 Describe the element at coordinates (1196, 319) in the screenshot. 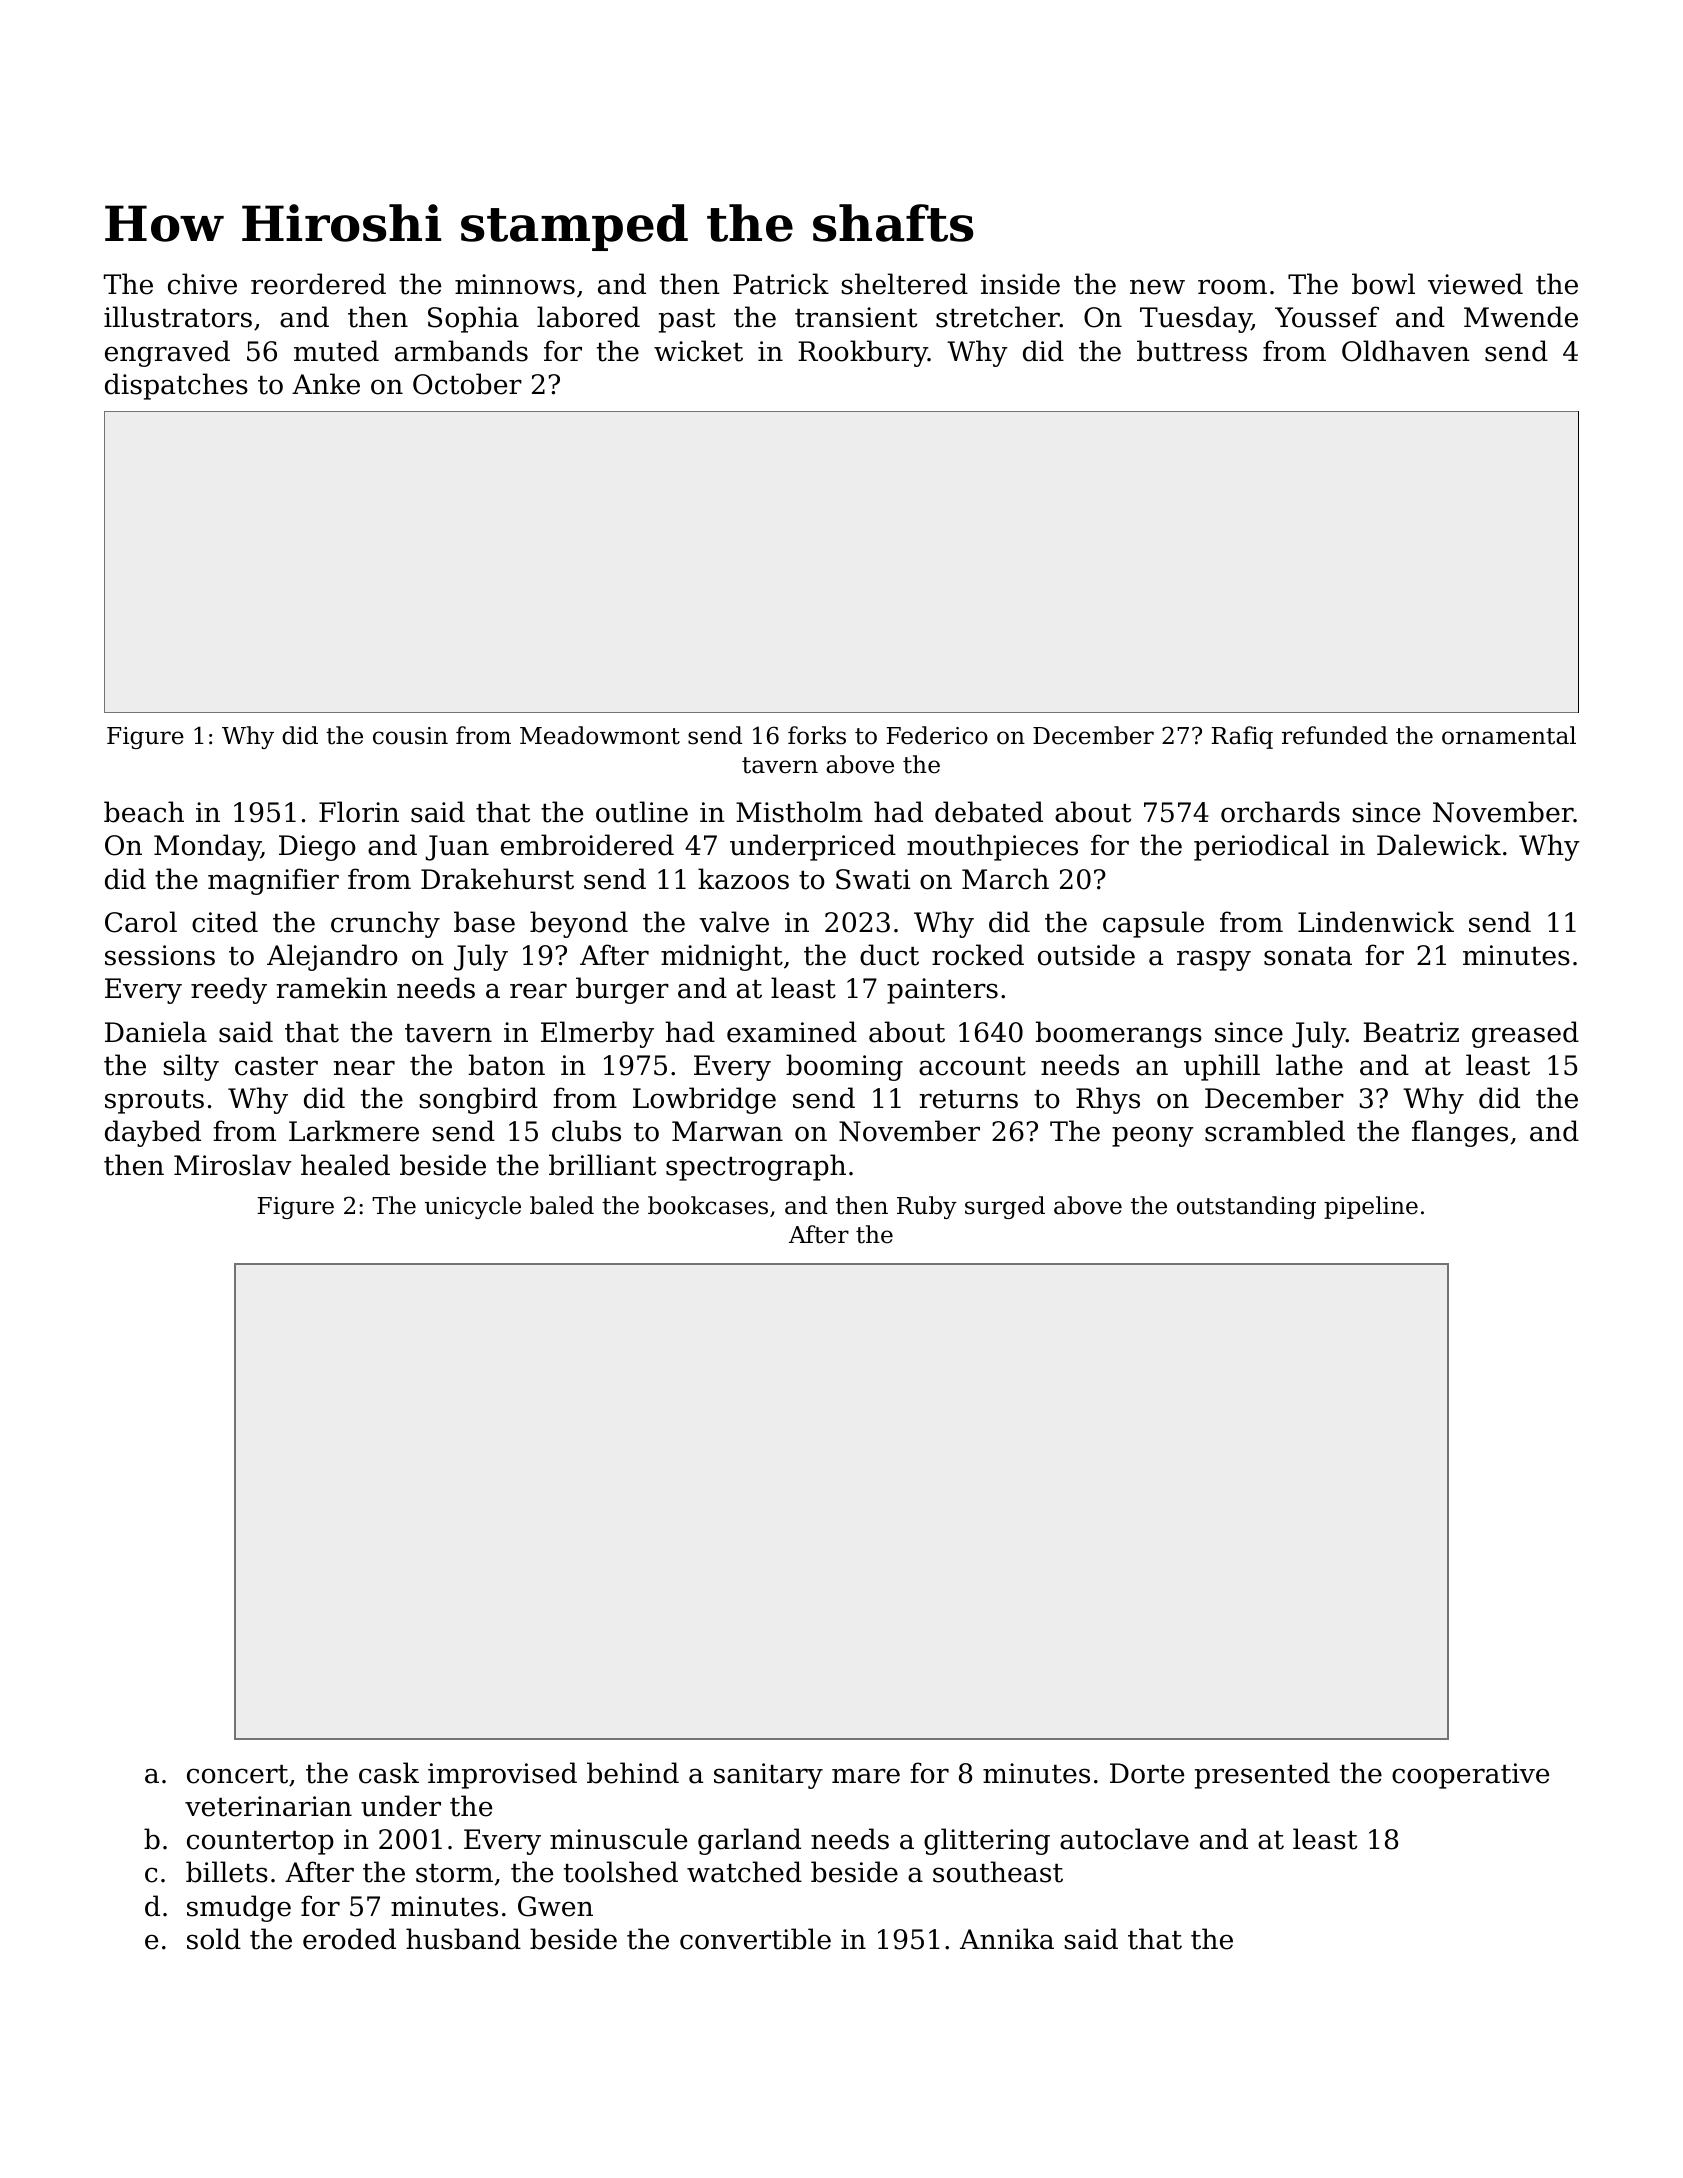

I see `Tuesday` at that location.
